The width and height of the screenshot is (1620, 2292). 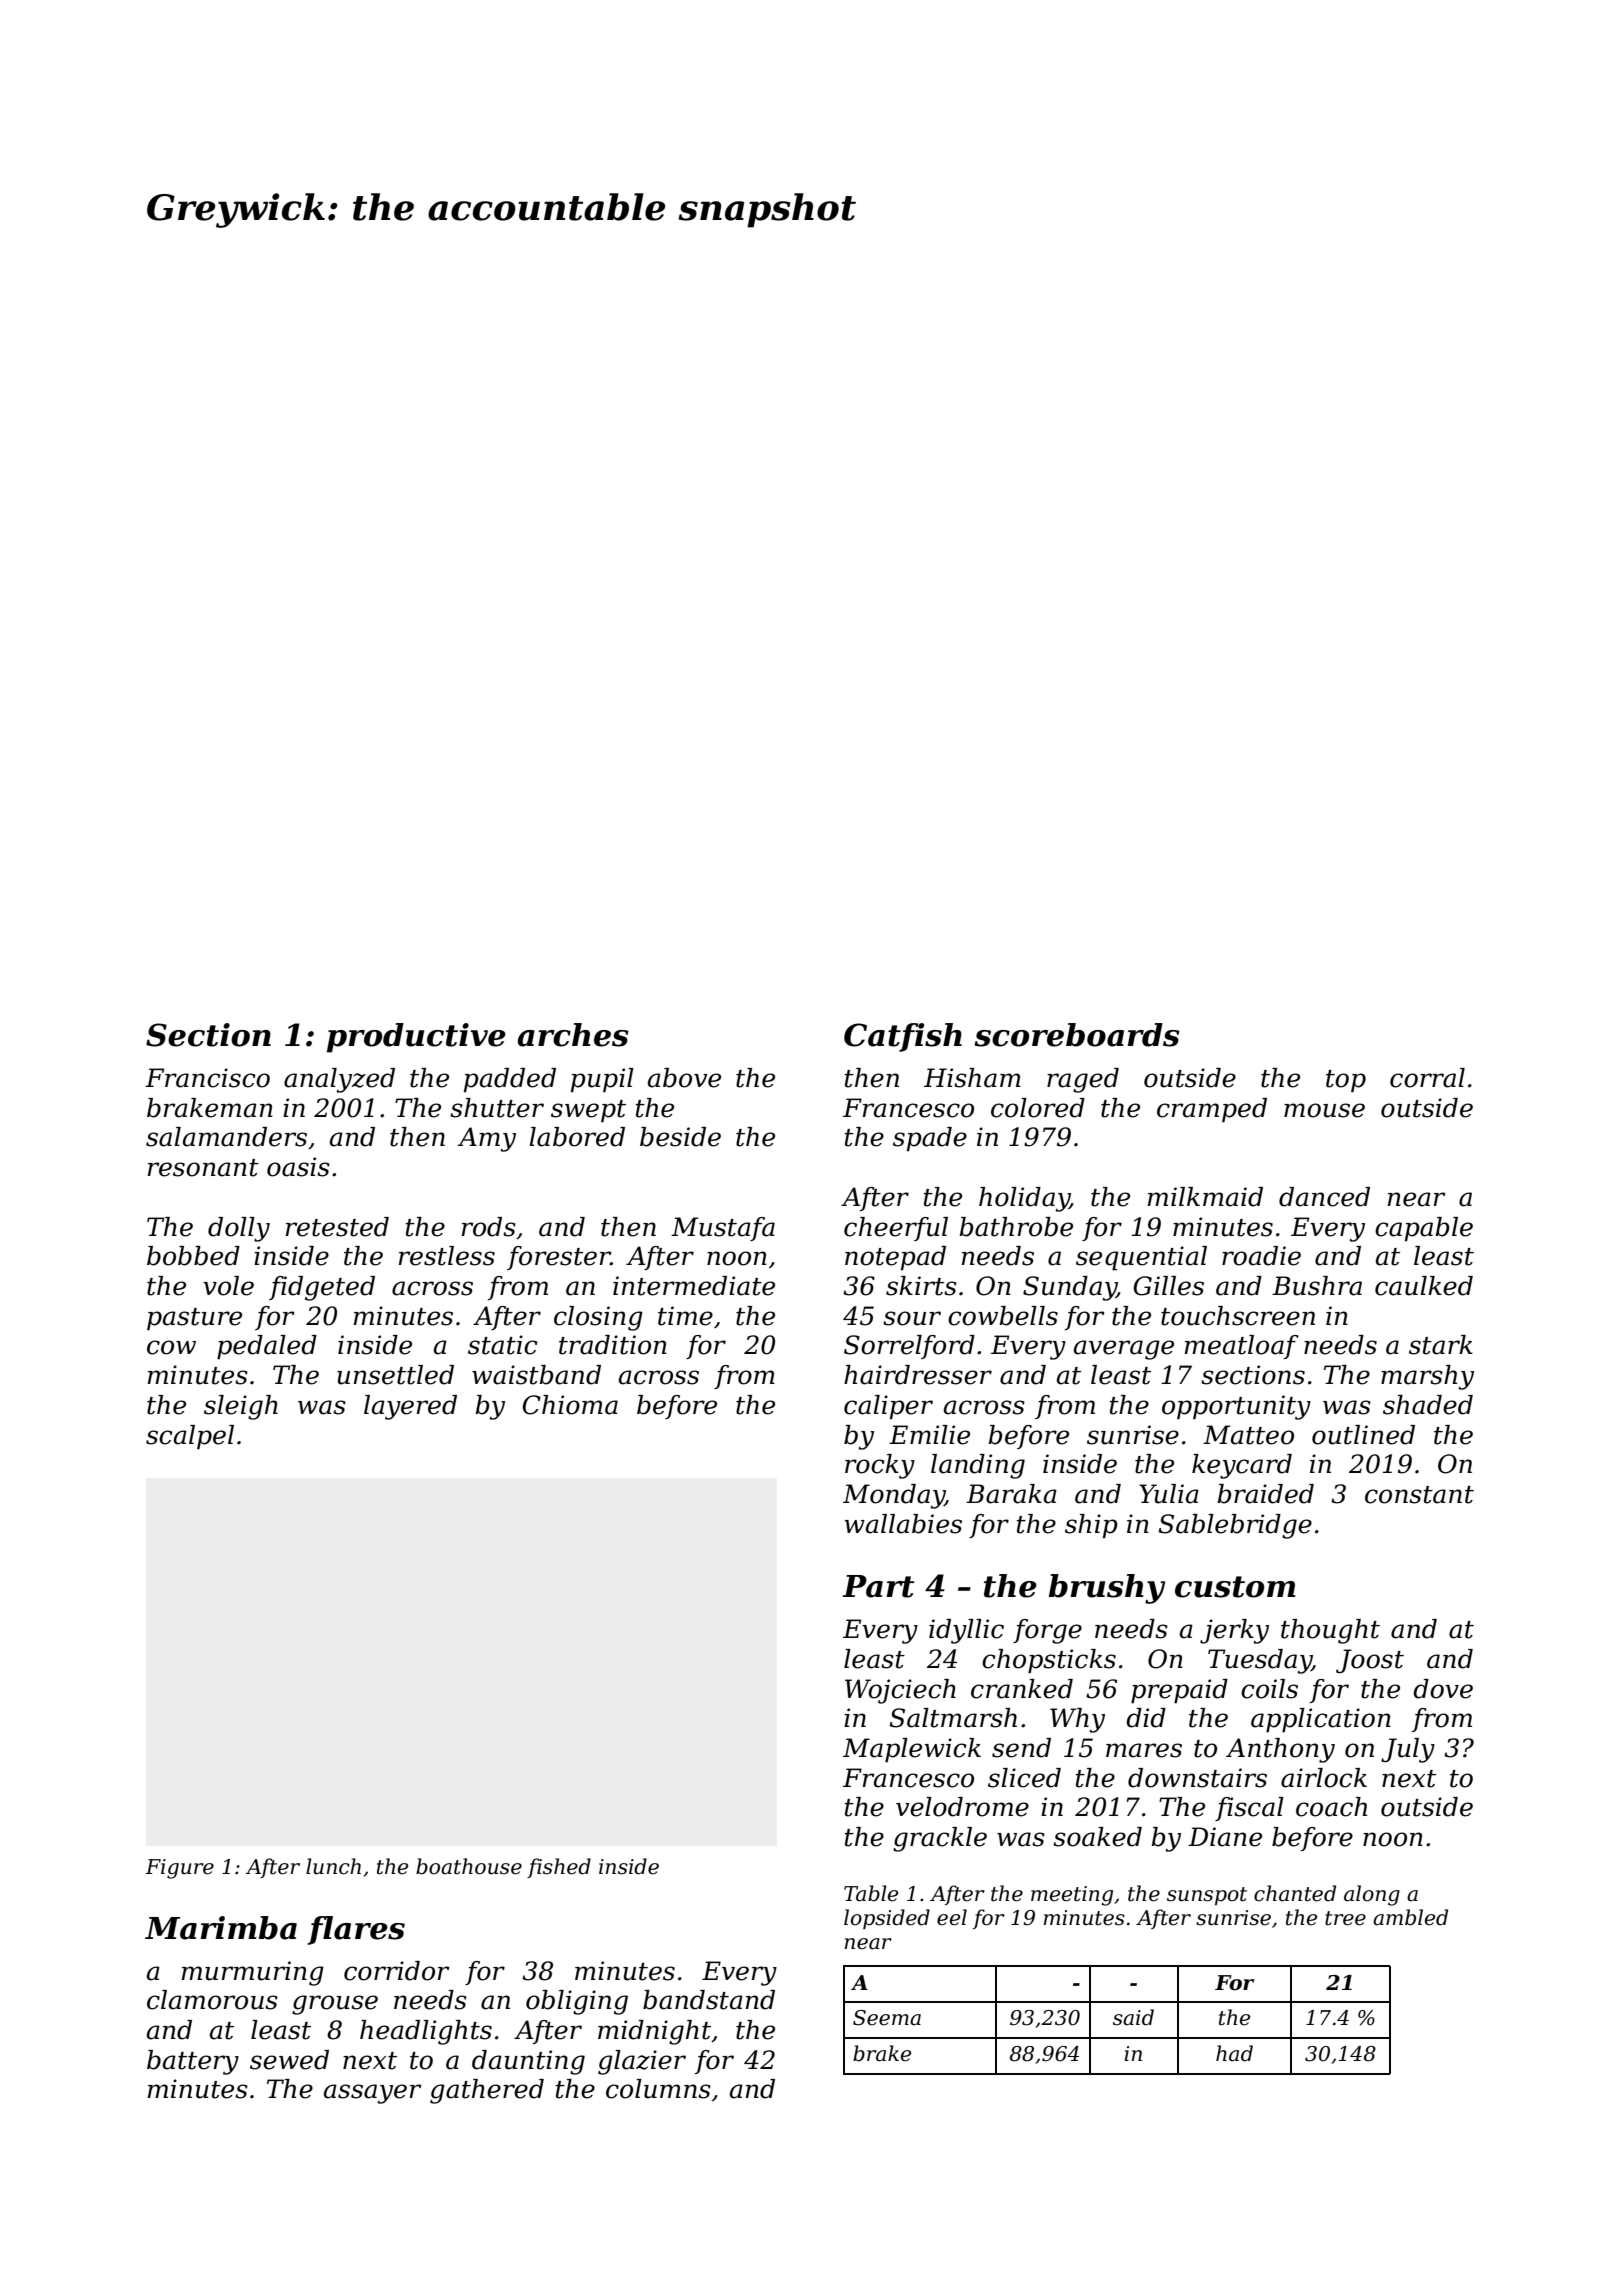 I want to click on columns, so click(x=658, y=2089).
